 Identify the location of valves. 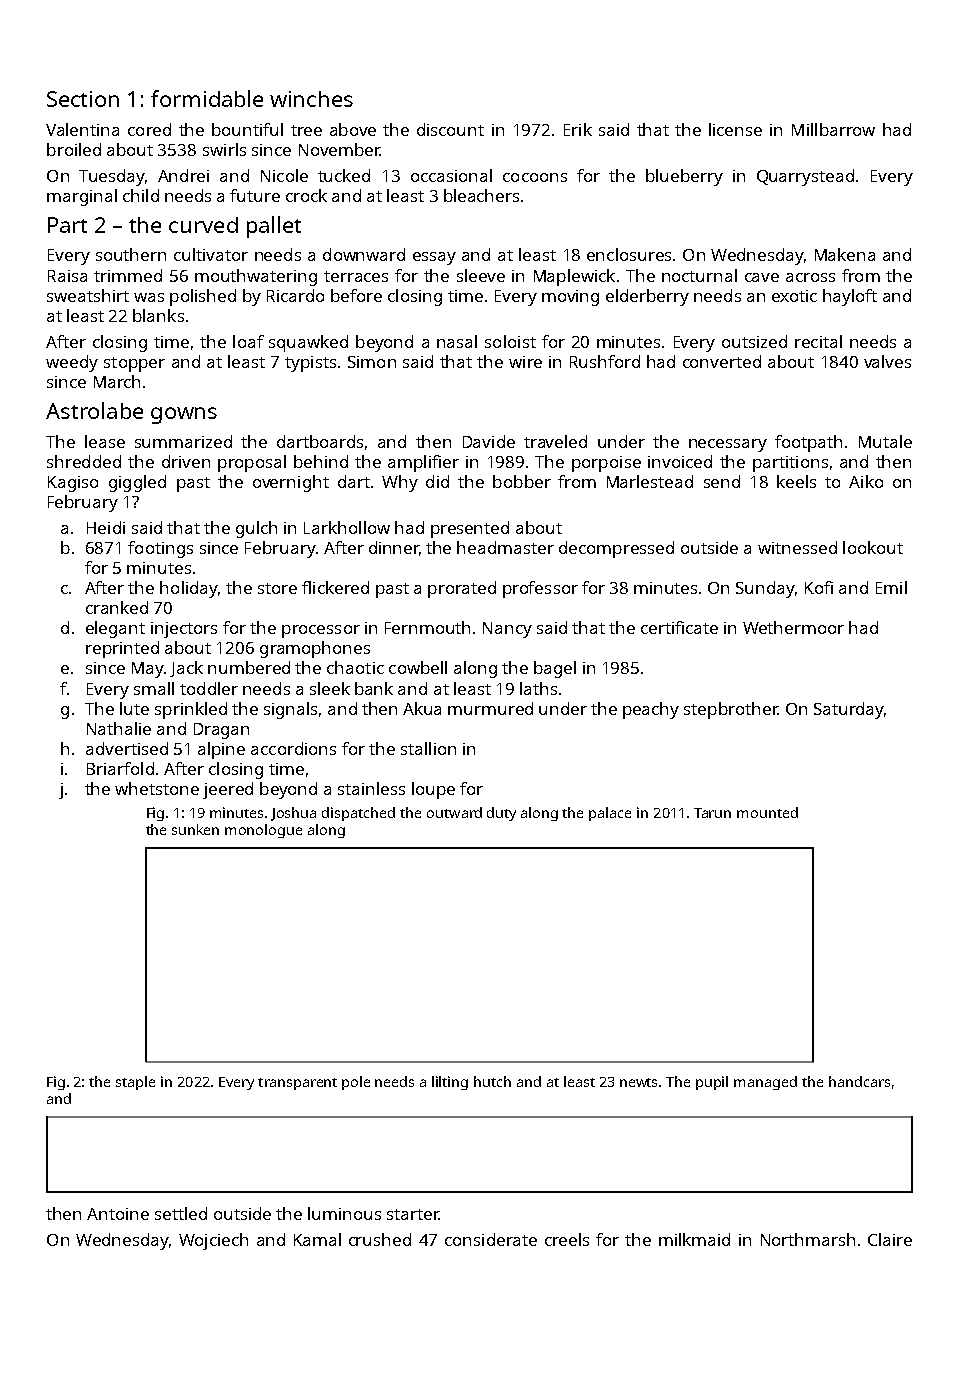
(887, 361).
